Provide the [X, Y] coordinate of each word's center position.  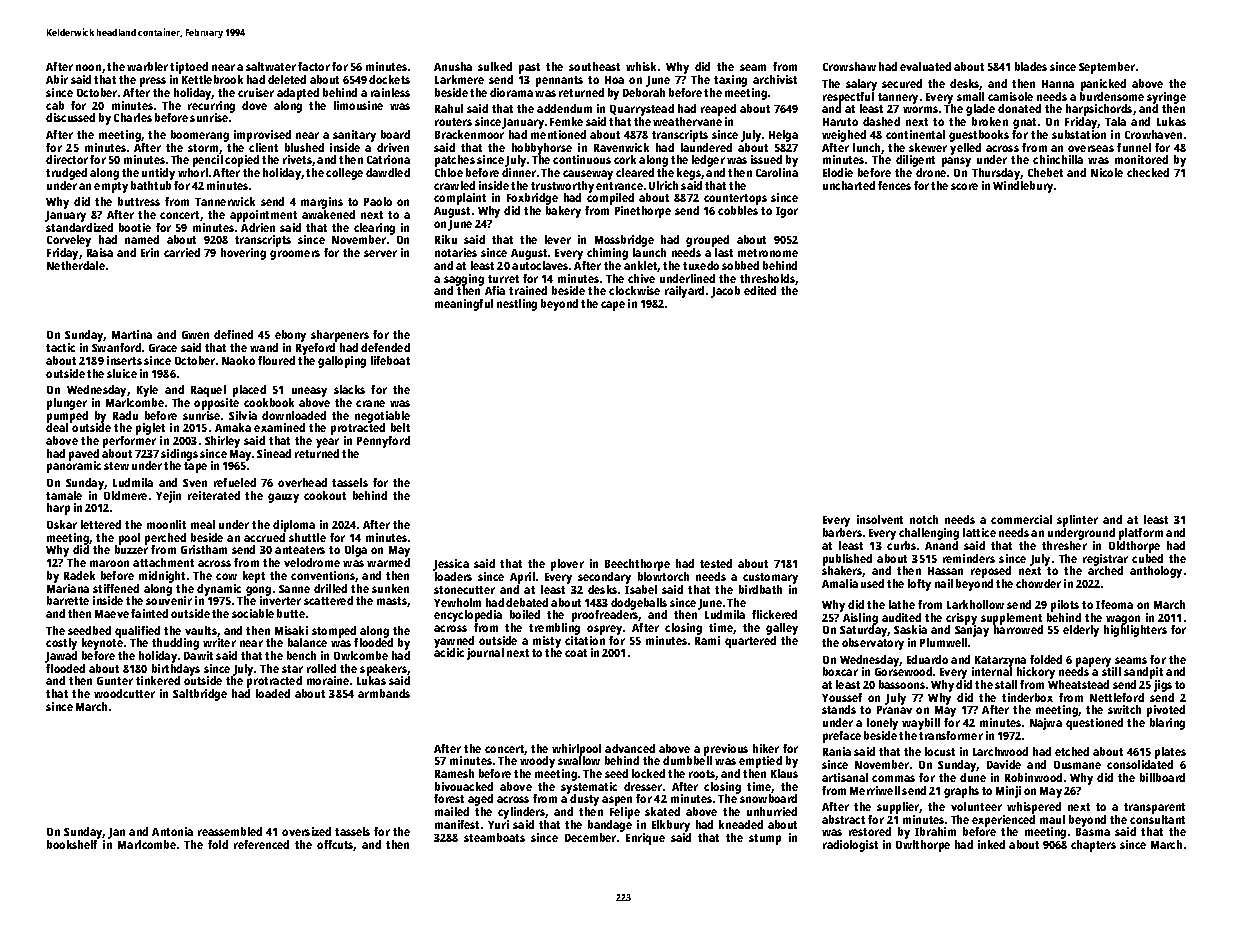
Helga [783, 136]
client [263, 147]
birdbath [760, 589]
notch [924, 519]
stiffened [116, 588]
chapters [1093, 846]
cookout [325, 495]
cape [613, 306]
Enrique [645, 839]
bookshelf [72, 844]
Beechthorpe [637, 565]
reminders [969, 558]
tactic [60, 347]
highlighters [1135, 631]
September [1107, 68]
